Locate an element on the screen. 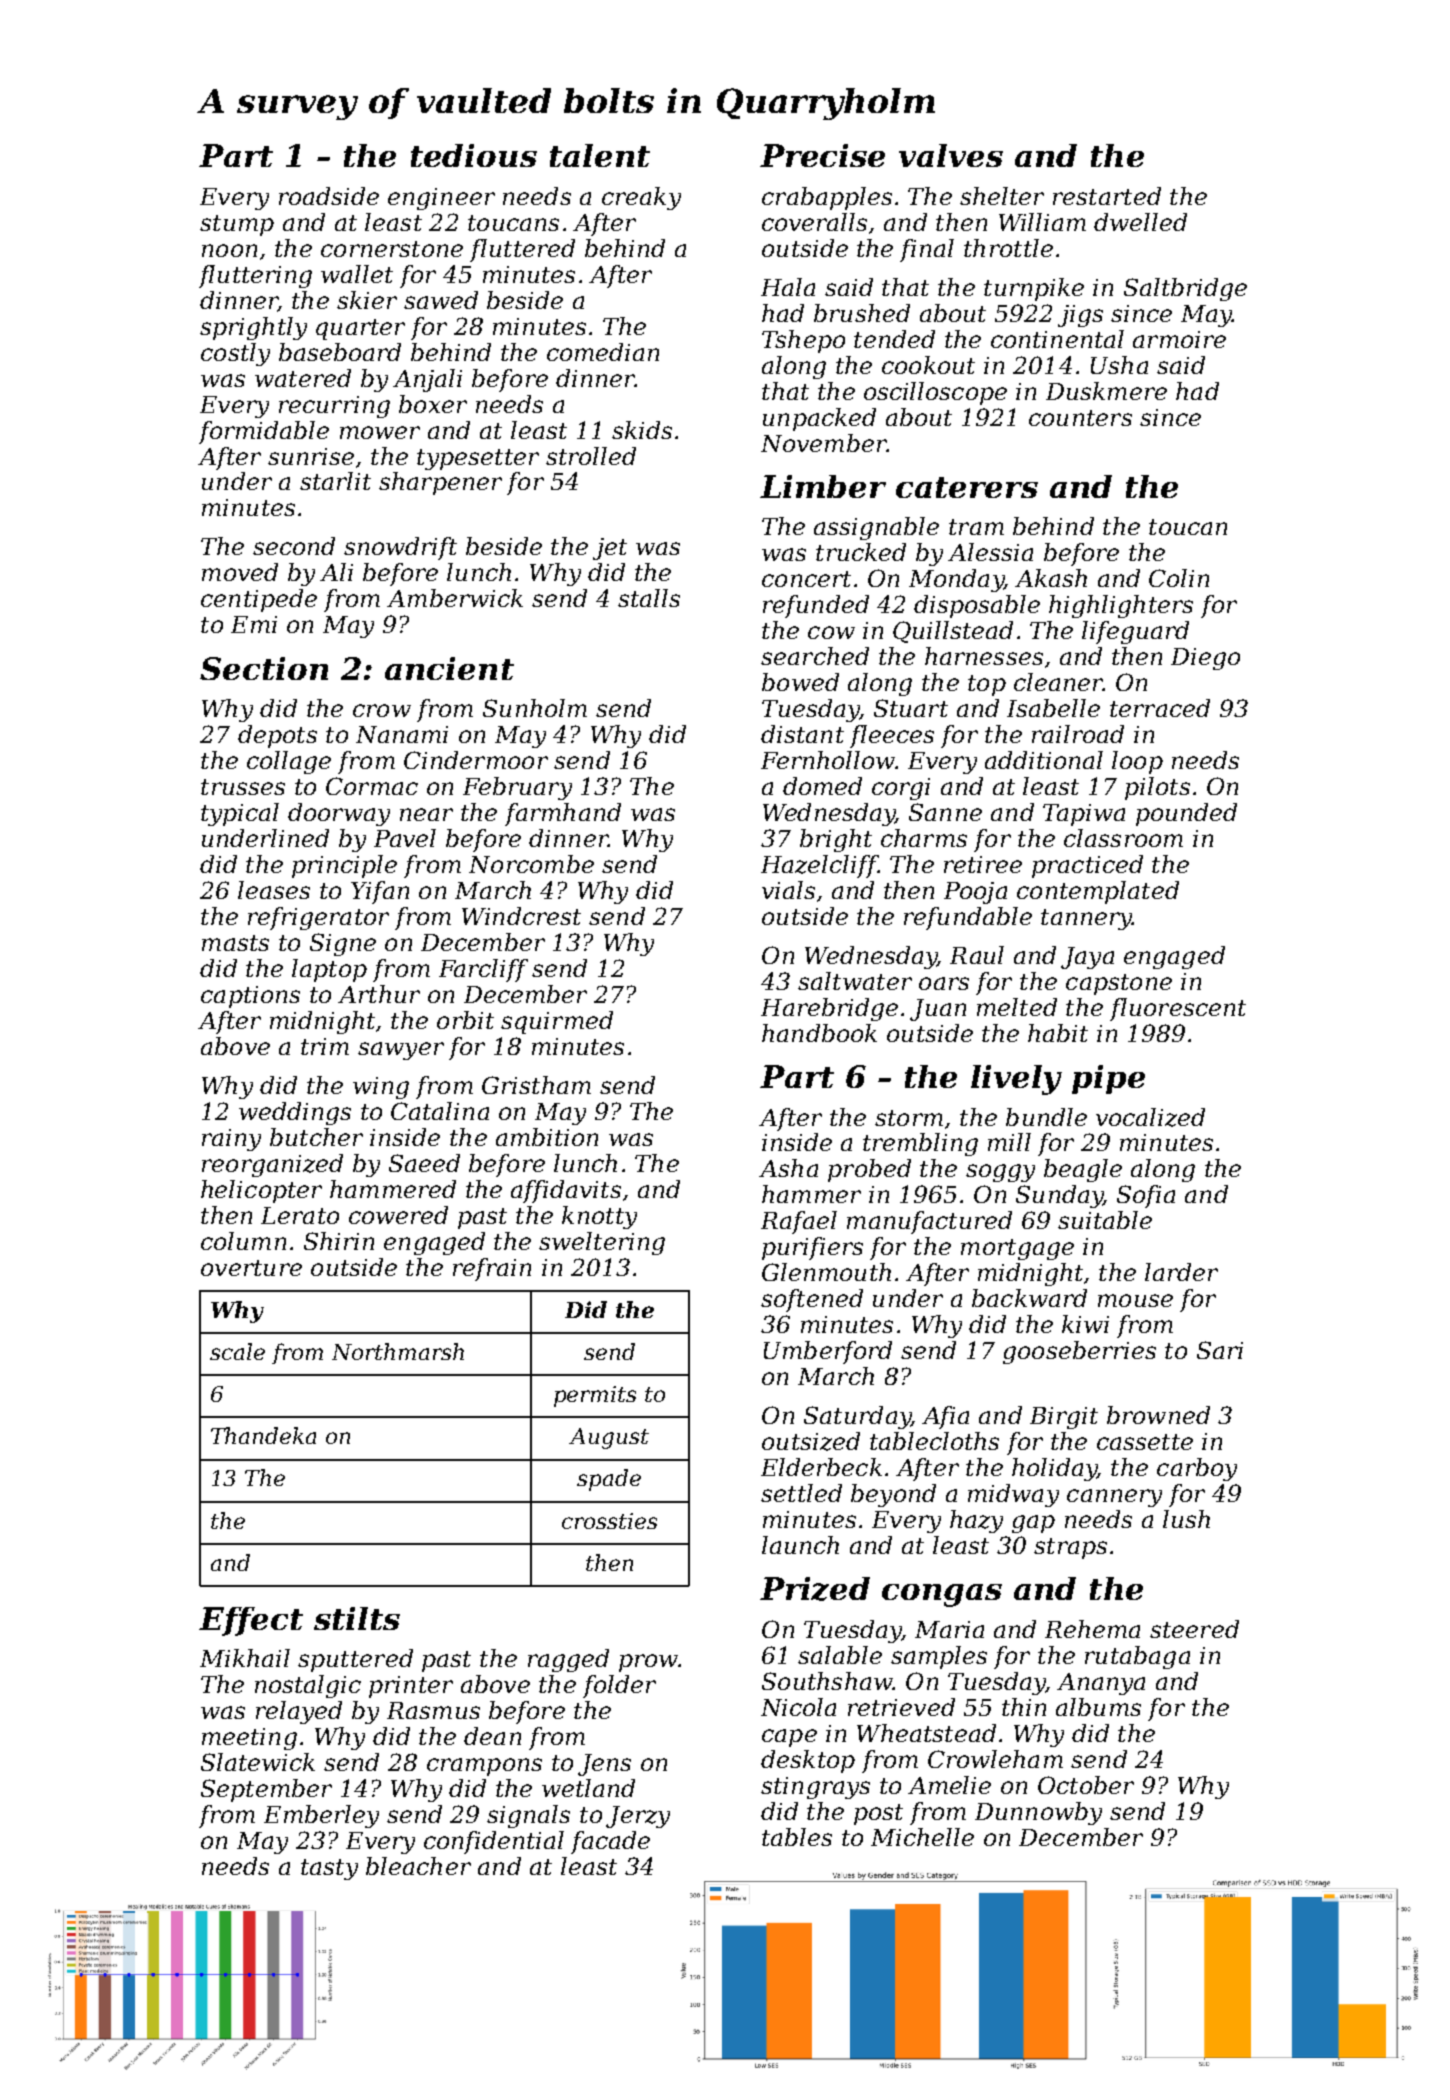 The image size is (1450, 2100). spade is located at coordinates (609, 1480).
